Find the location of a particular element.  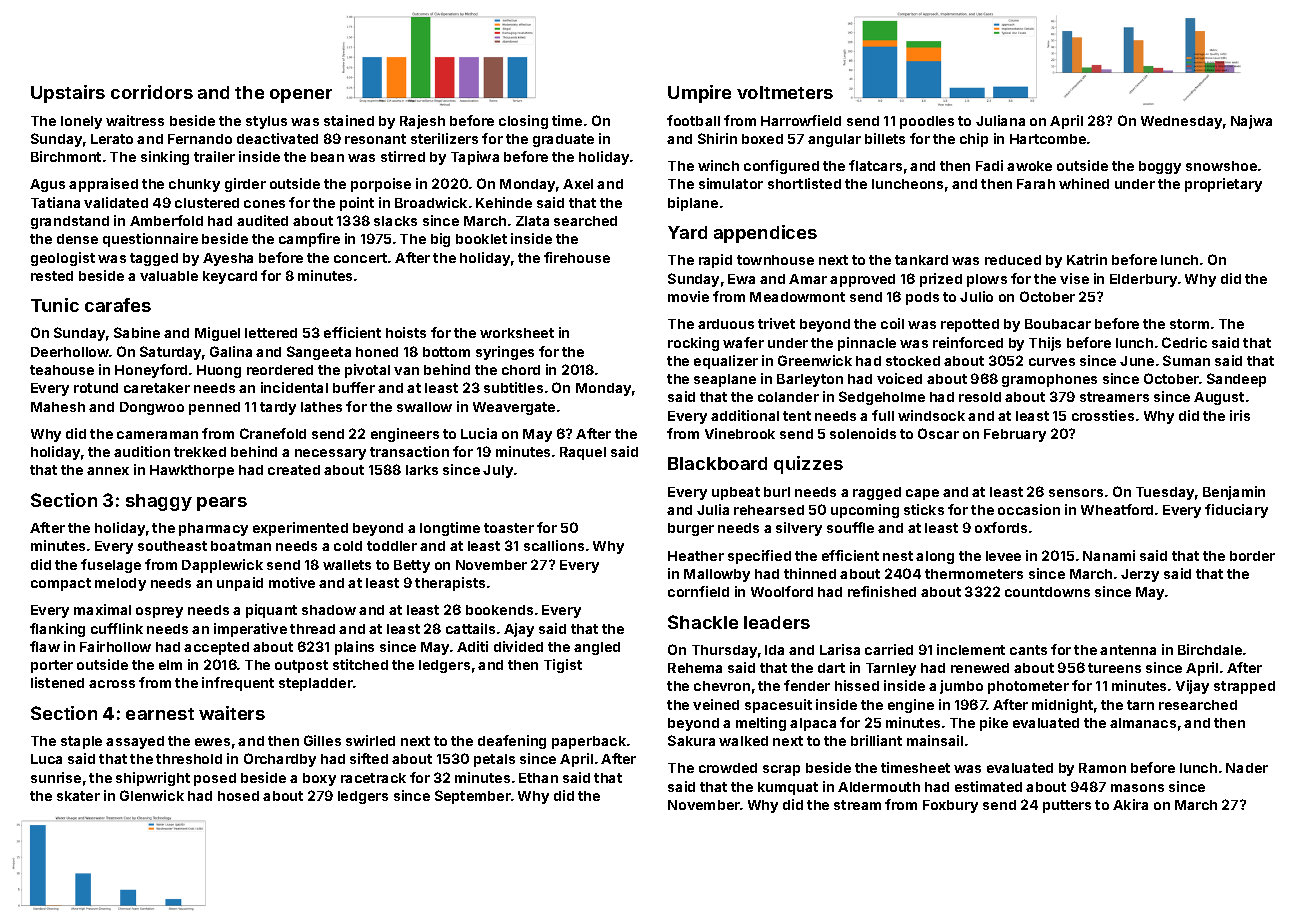

crowded is located at coordinates (728, 768).
